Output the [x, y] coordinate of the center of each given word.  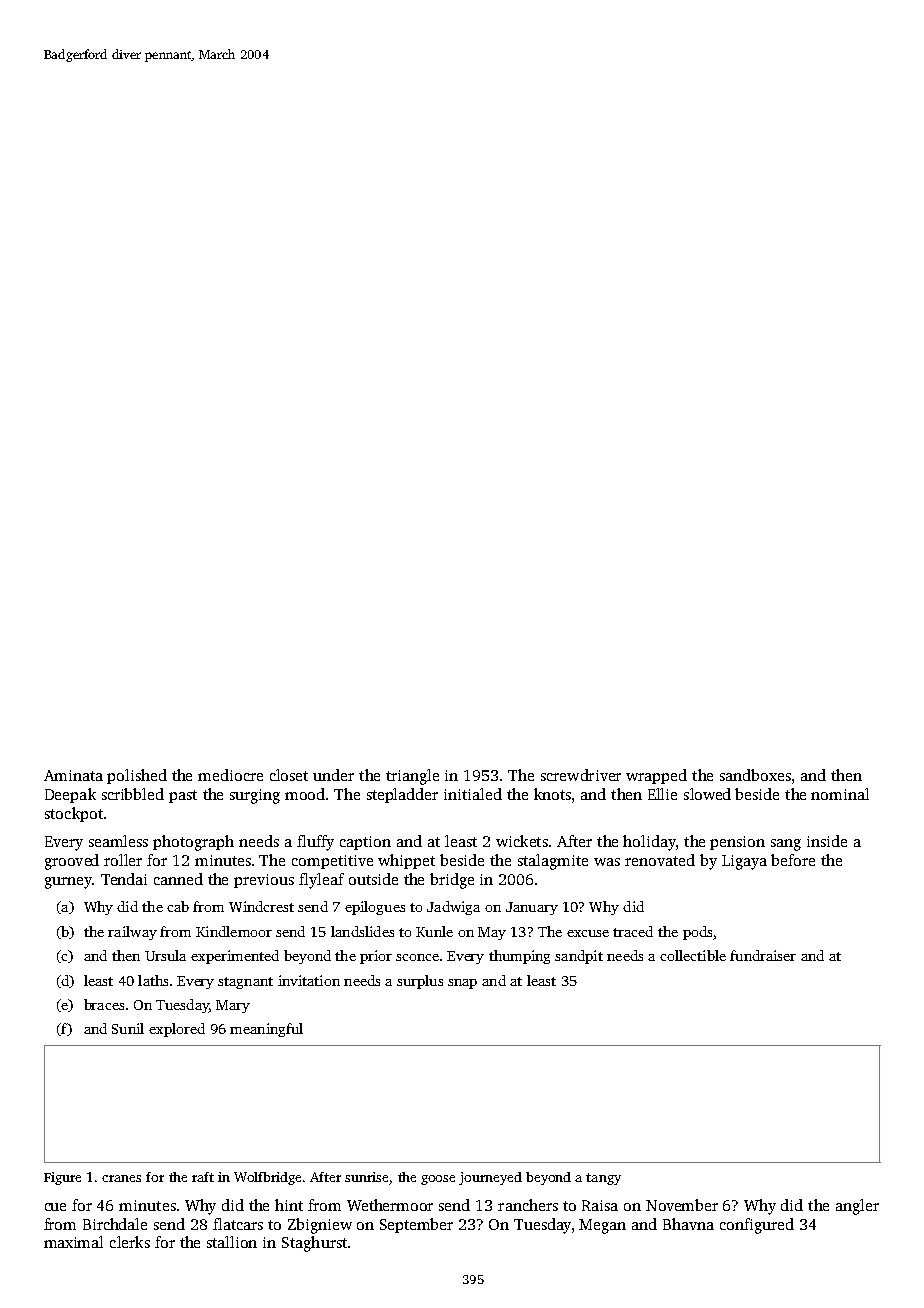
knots [552, 794]
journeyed [490, 1178]
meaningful [266, 1030]
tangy [603, 1179]
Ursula [165, 955]
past [183, 796]
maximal [73, 1242]
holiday [649, 843]
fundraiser [763, 955]
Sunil [128, 1028]
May [492, 933]
